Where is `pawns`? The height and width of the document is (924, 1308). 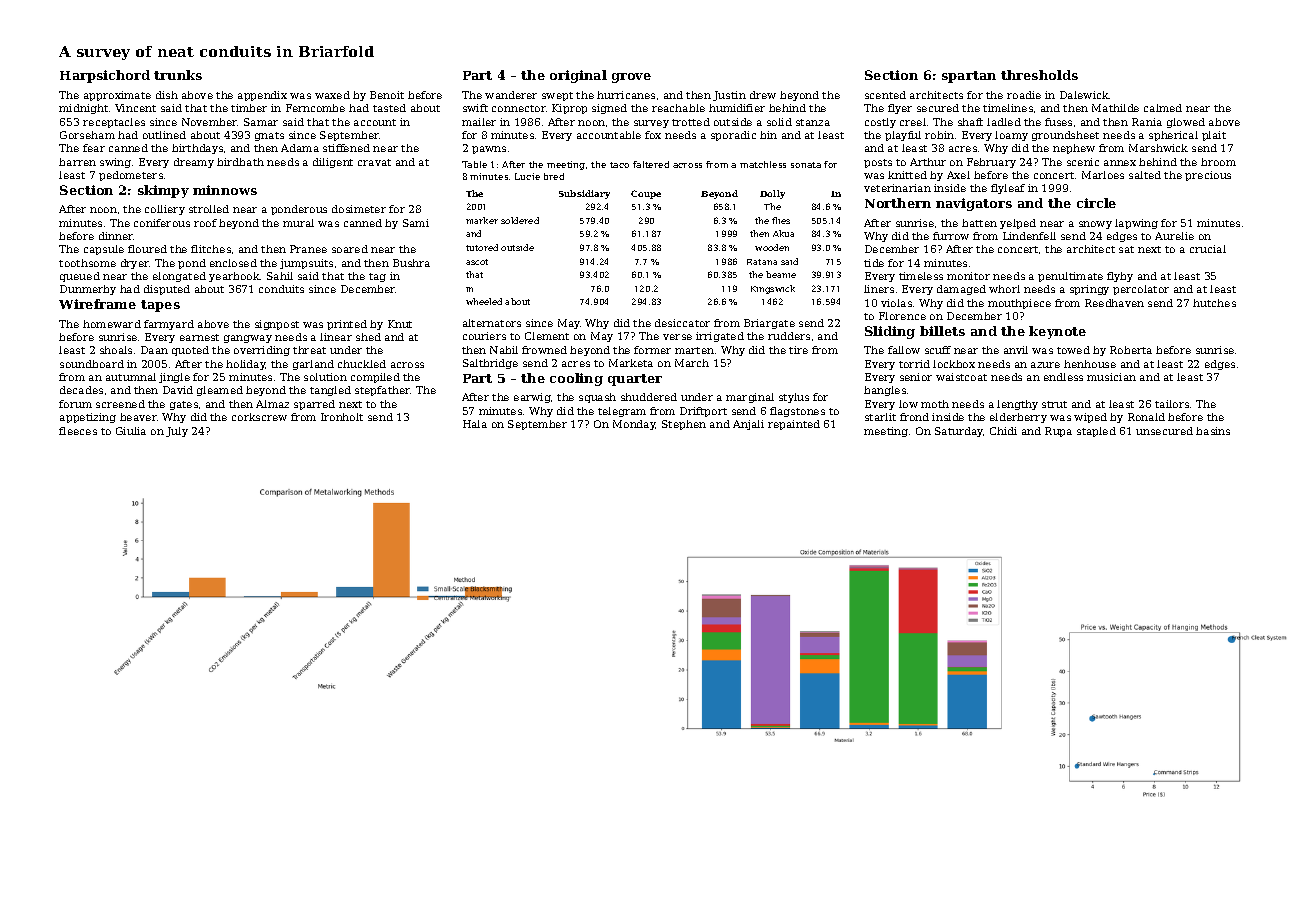
pawns is located at coordinates (489, 150).
